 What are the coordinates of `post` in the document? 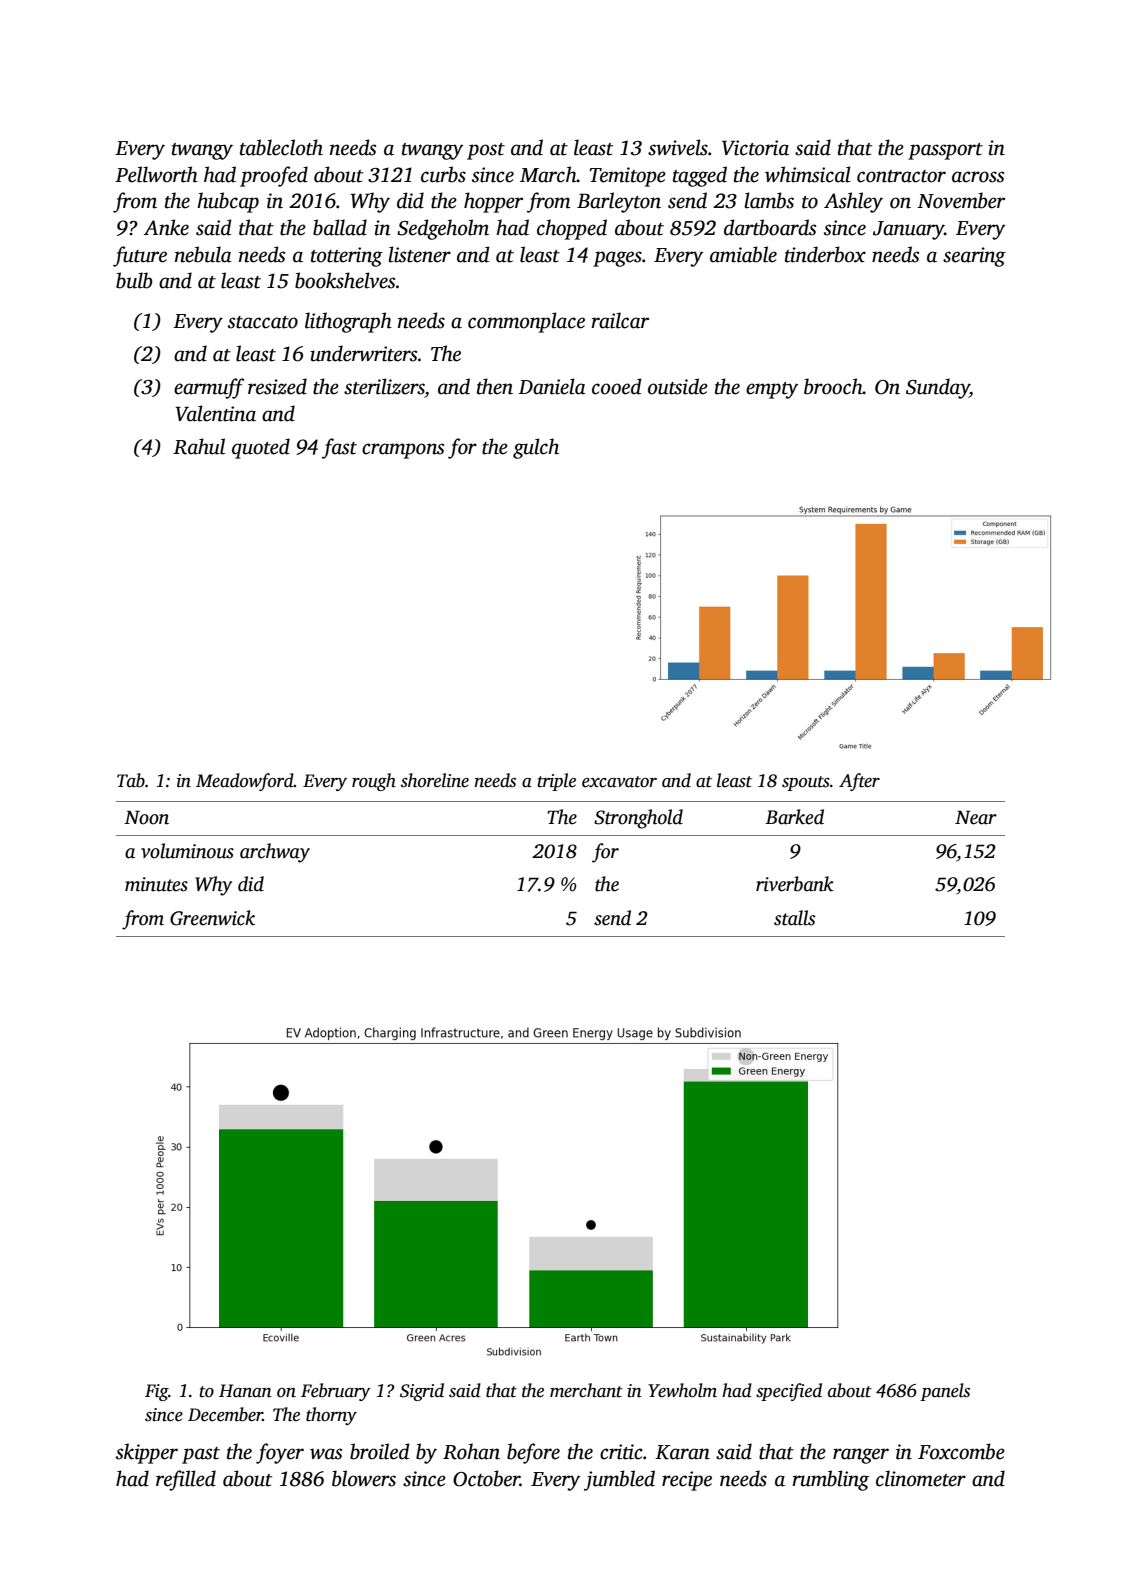 It's located at (486, 151).
